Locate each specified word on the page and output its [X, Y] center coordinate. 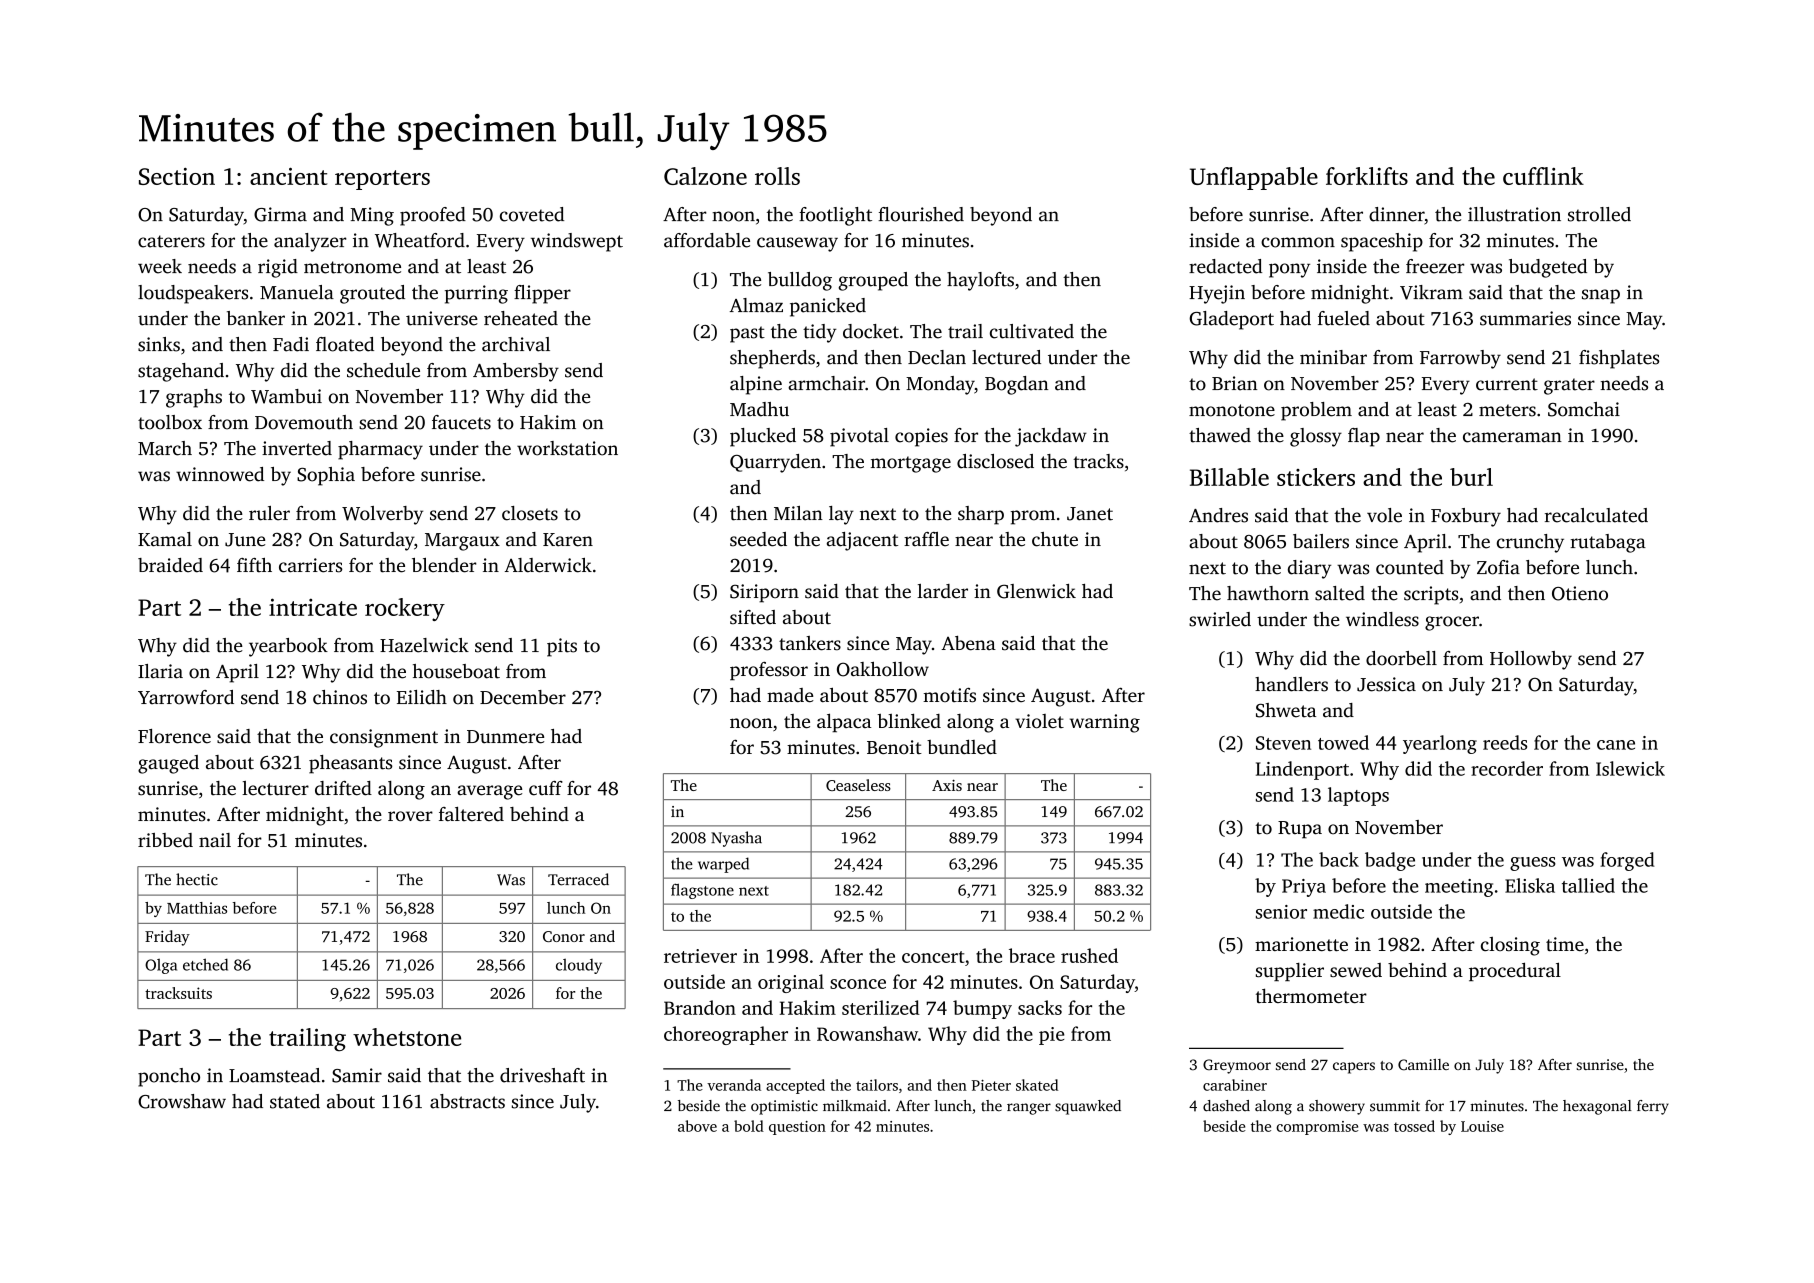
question [797, 1128]
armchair [826, 383]
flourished [921, 214]
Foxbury [1466, 517]
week [160, 266]
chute [1055, 539]
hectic [197, 879]
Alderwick [548, 565]
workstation [567, 448]
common [1298, 242]
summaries [1525, 318]
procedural [1515, 971]
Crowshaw [182, 1101]
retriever [700, 956]
